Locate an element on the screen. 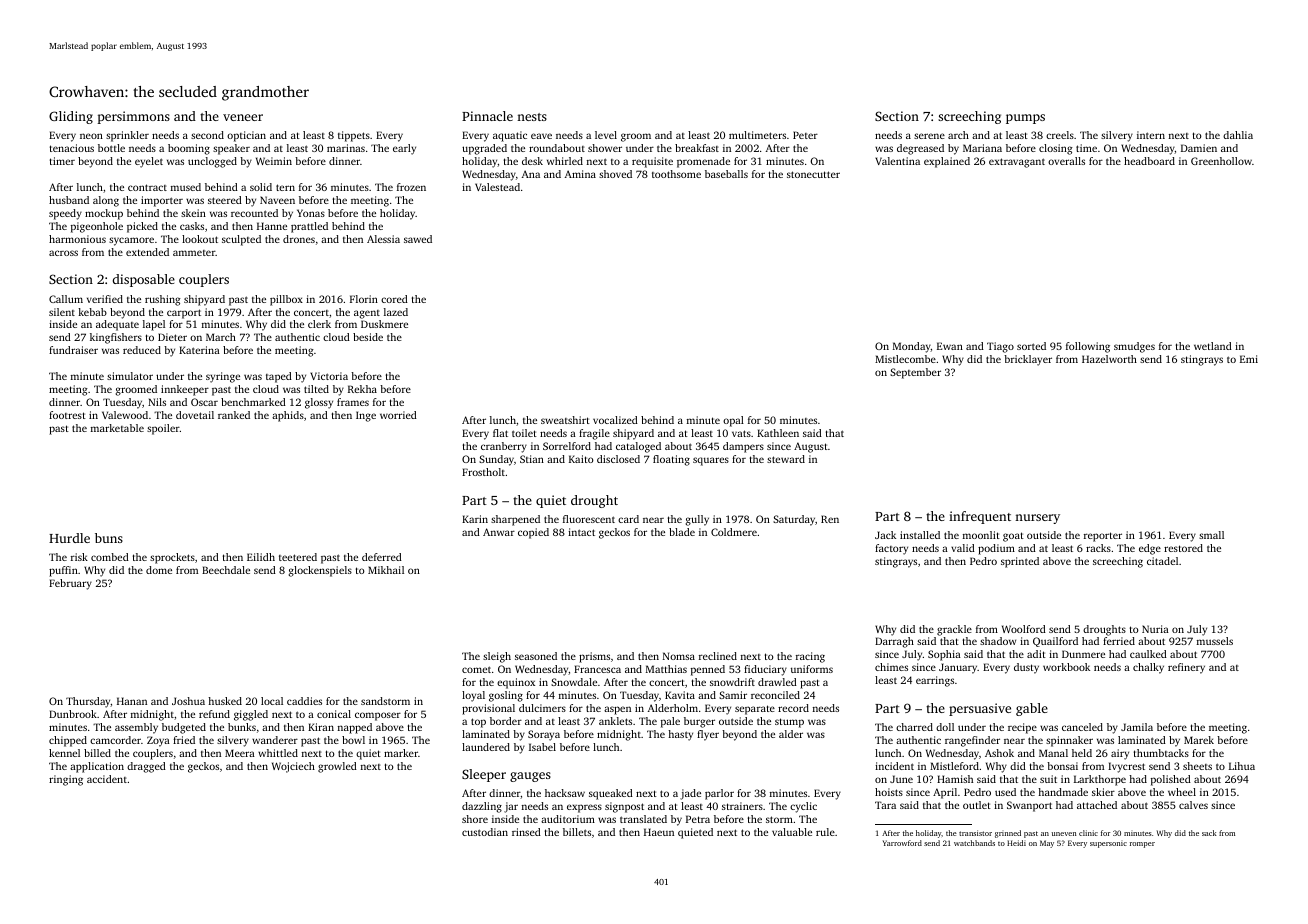 The image size is (1308, 924). sorted is located at coordinates (1031, 346).
